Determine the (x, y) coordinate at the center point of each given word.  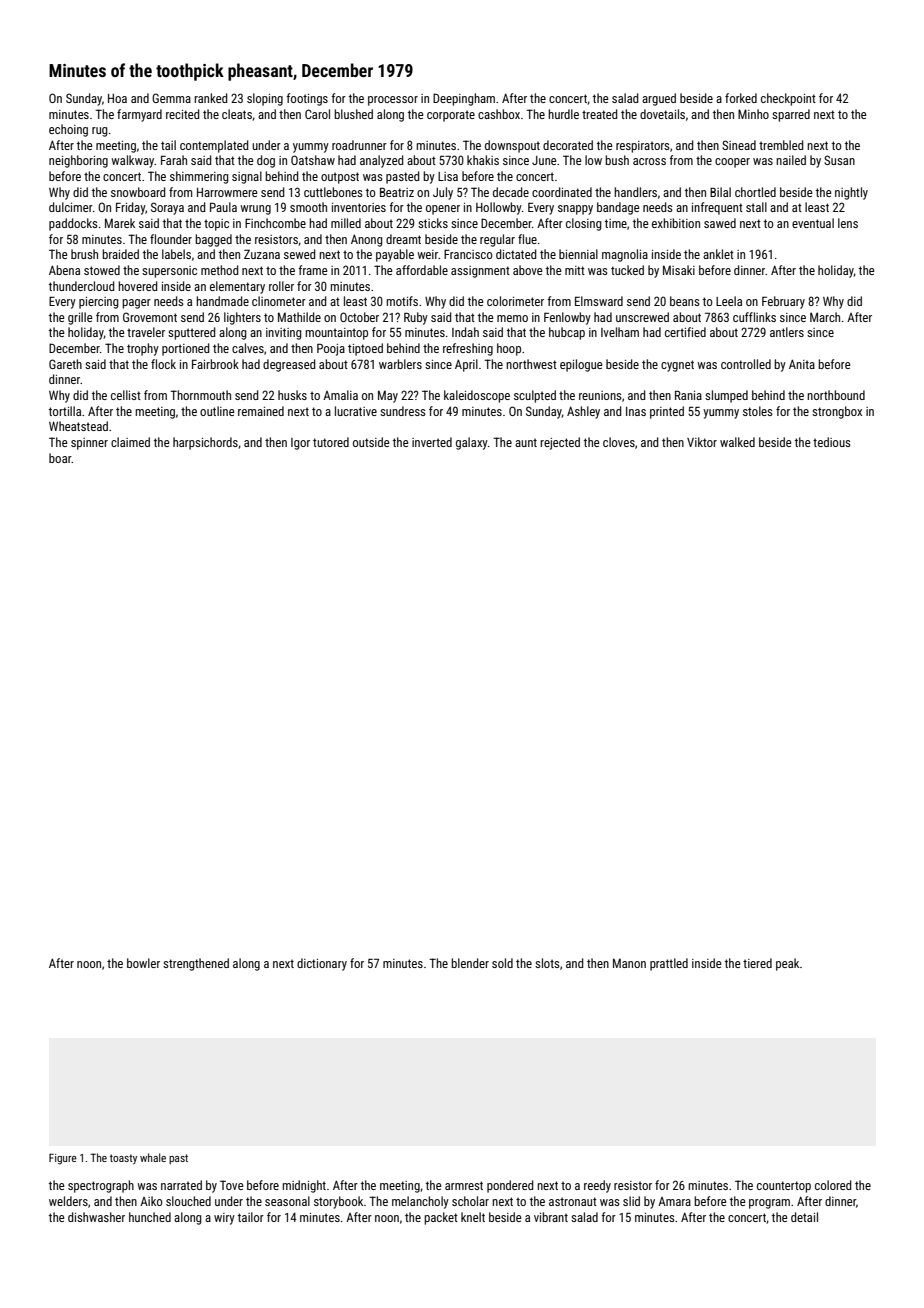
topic (216, 225)
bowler (143, 963)
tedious (832, 442)
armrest (464, 1185)
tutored (331, 442)
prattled (669, 964)
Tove (232, 1185)
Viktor (702, 442)
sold (502, 963)
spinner (89, 444)
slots (547, 963)
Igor (300, 444)
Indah (465, 332)
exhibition (676, 223)
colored (833, 1185)
